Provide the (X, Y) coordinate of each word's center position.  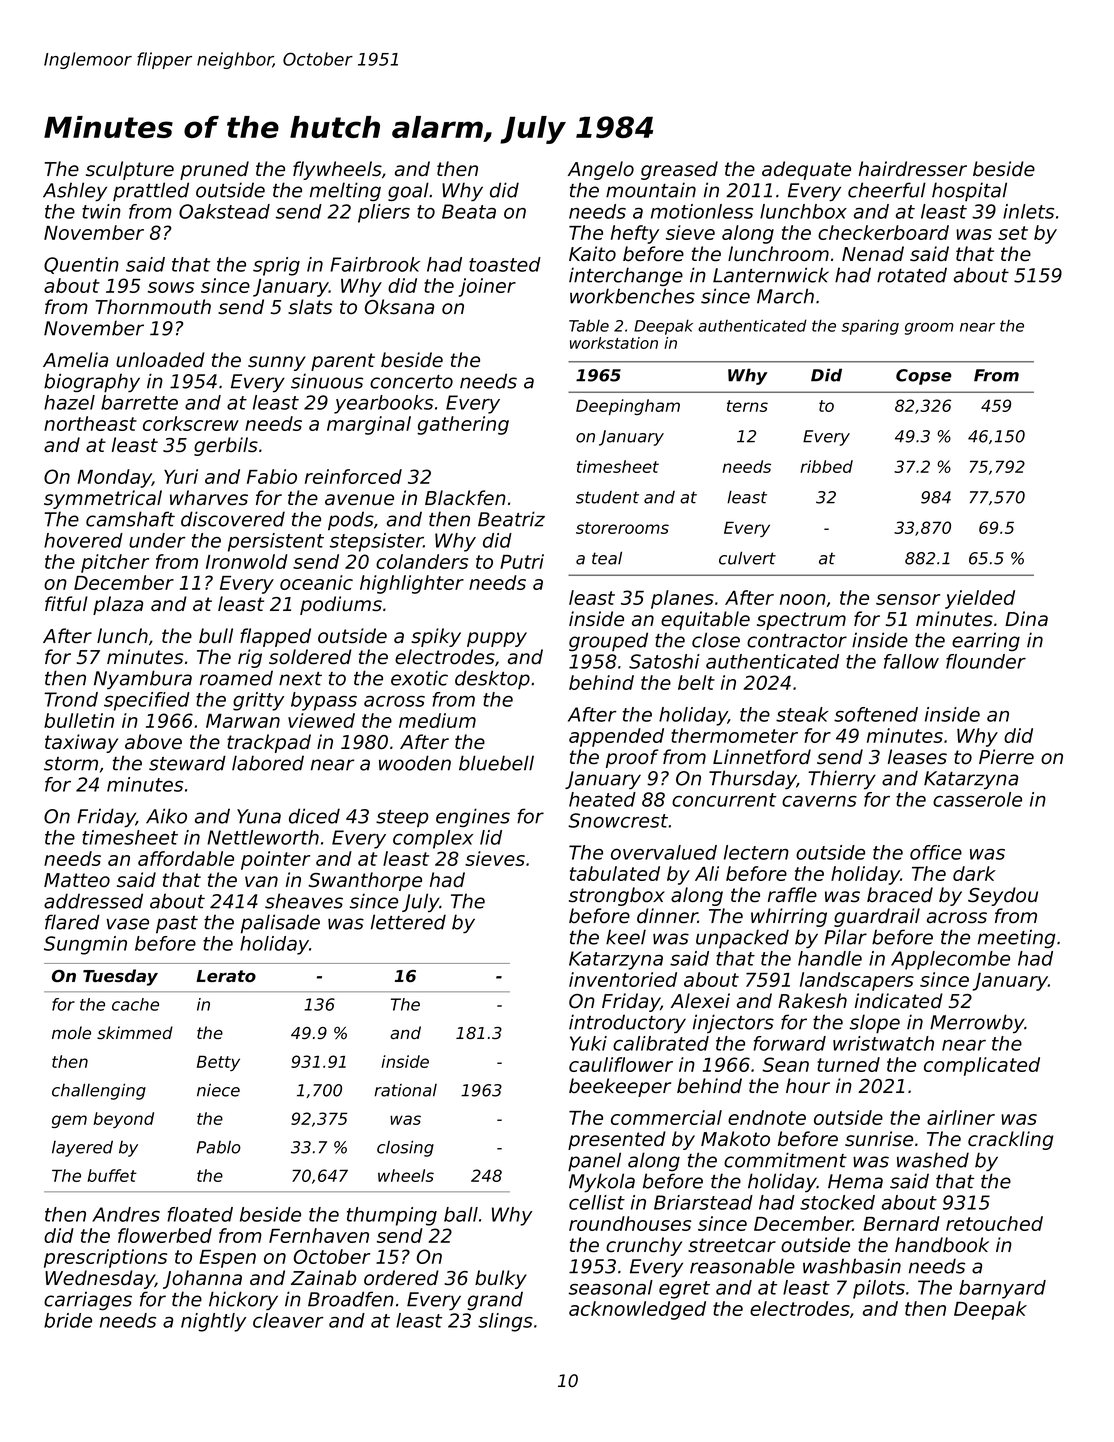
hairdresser (913, 169)
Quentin (81, 265)
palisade (280, 924)
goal (408, 191)
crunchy (644, 1246)
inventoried (623, 979)
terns (747, 406)
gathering (463, 425)
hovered (83, 540)
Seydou (1003, 896)
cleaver (288, 1320)
